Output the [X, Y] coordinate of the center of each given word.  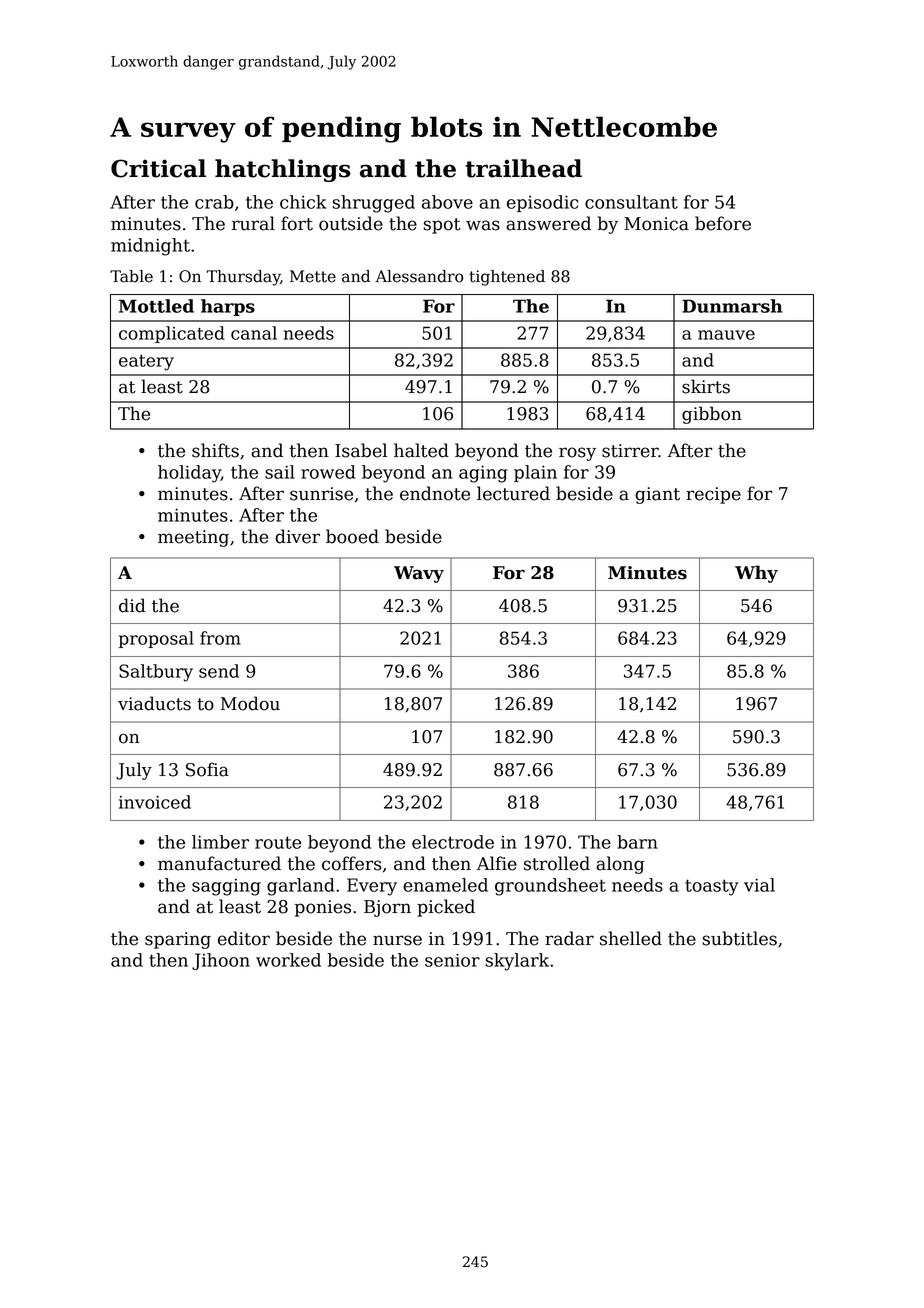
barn [637, 842]
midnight [150, 247]
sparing [178, 940]
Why [756, 574]
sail [280, 472]
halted [421, 450]
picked [446, 908]
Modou [250, 703]
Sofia [207, 769]
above [447, 202]
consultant [631, 202]
